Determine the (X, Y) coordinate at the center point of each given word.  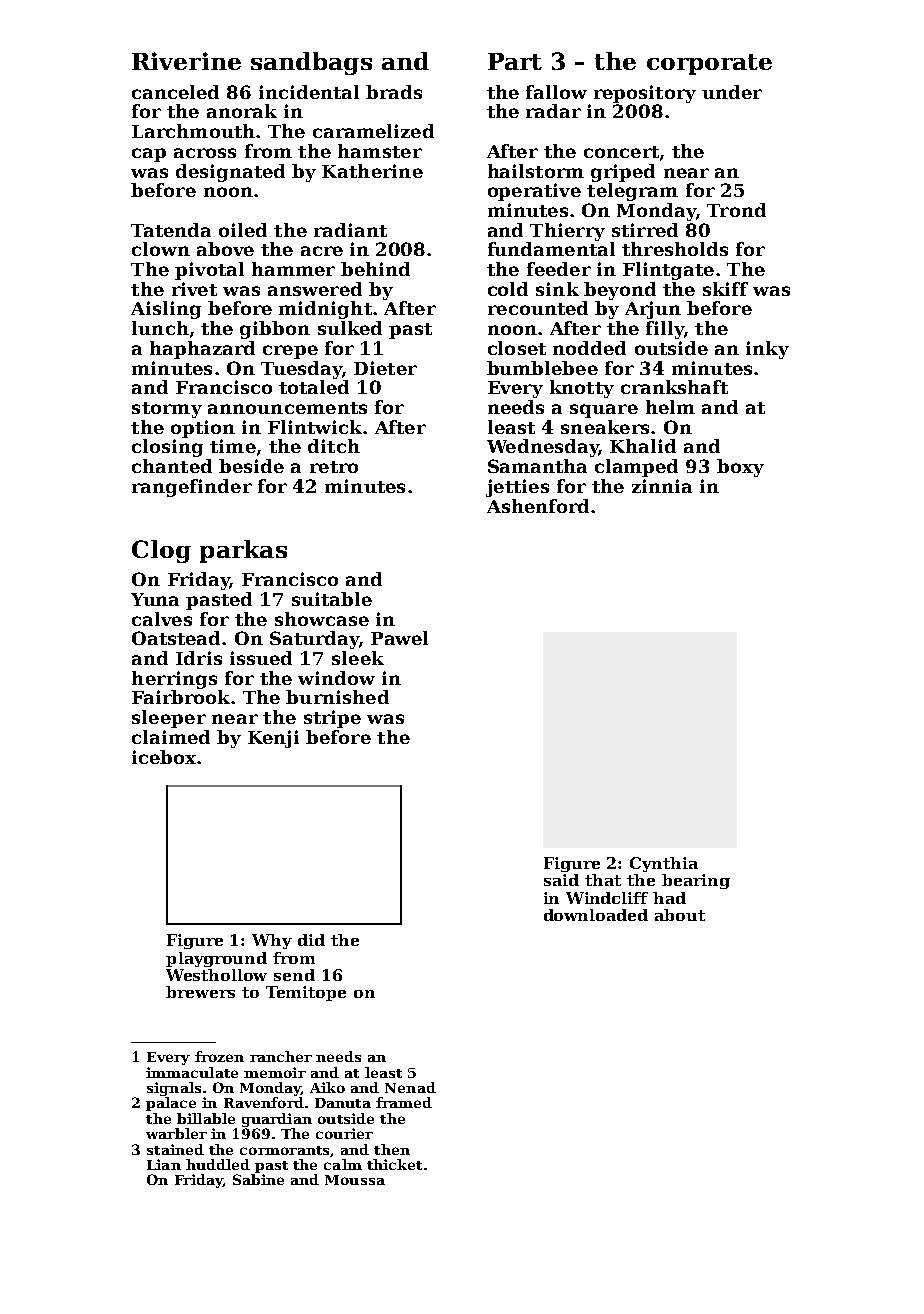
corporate (709, 64)
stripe (332, 719)
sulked (350, 328)
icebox (164, 757)
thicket (394, 1164)
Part (515, 61)
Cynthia (664, 864)
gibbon (275, 330)
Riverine (186, 61)
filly (665, 330)
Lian (164, 1164)
